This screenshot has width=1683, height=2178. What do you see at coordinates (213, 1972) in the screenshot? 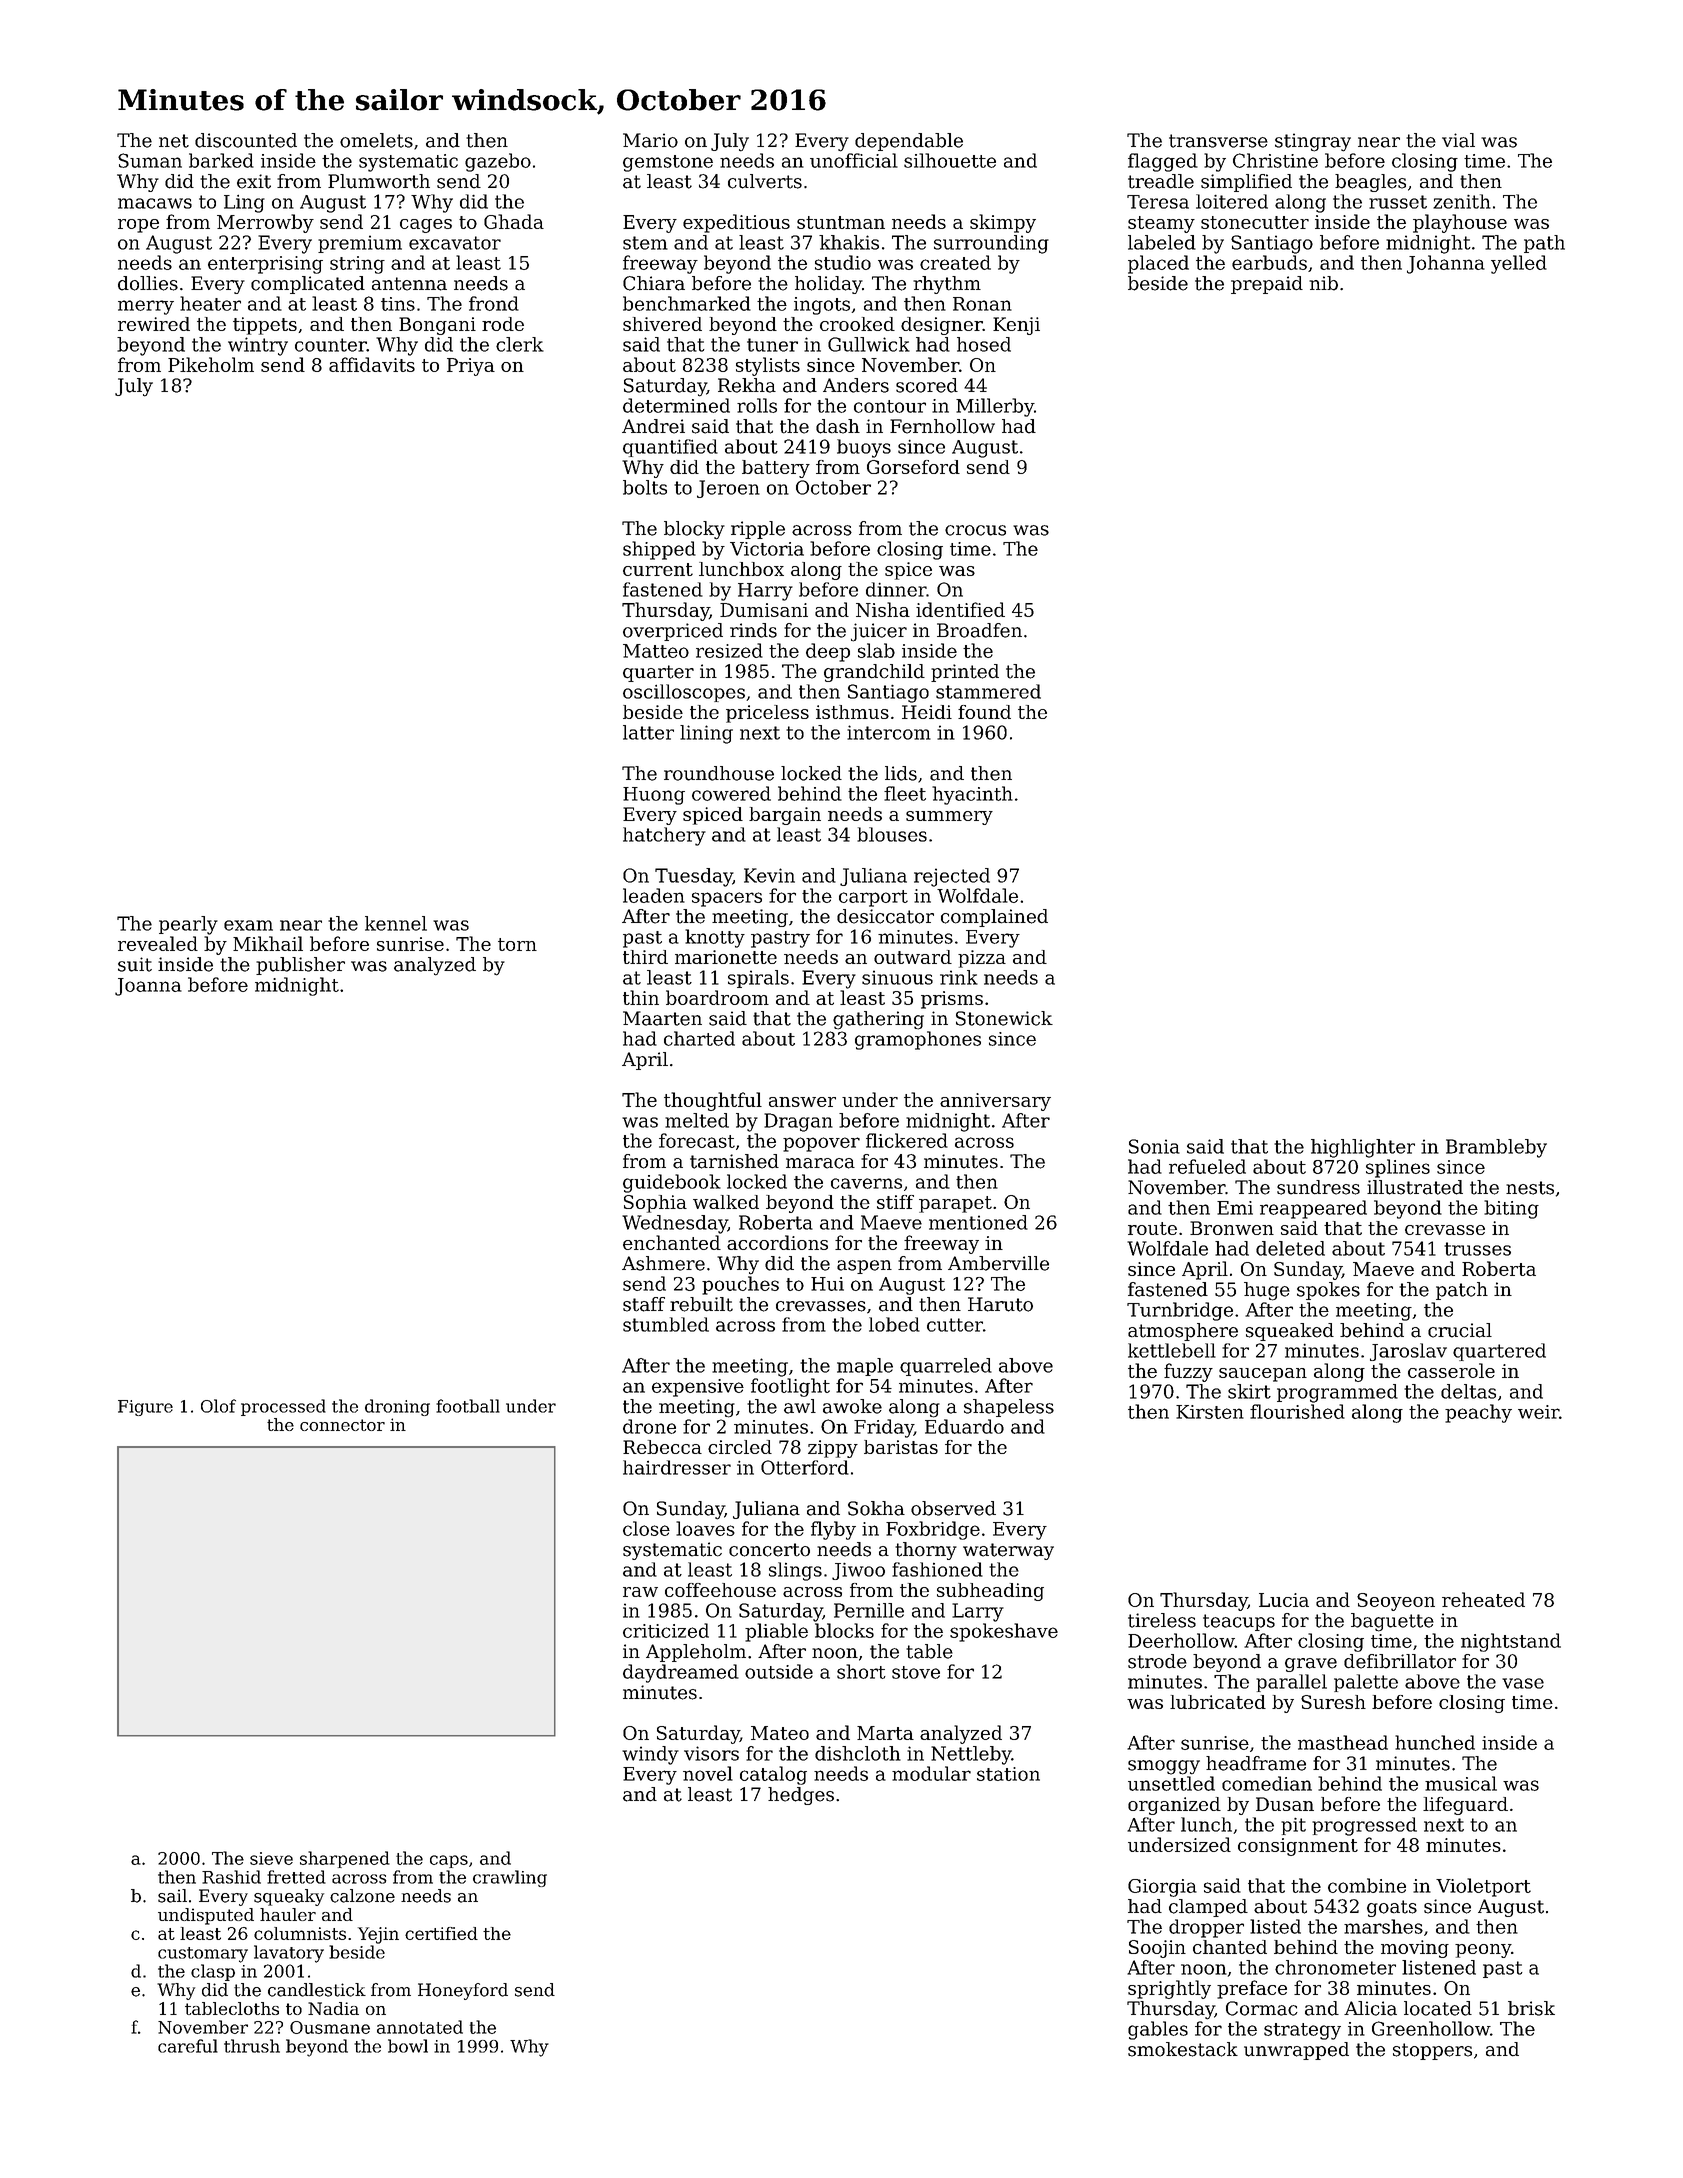
I see `clasp` at bounding box center [213, 1972].
